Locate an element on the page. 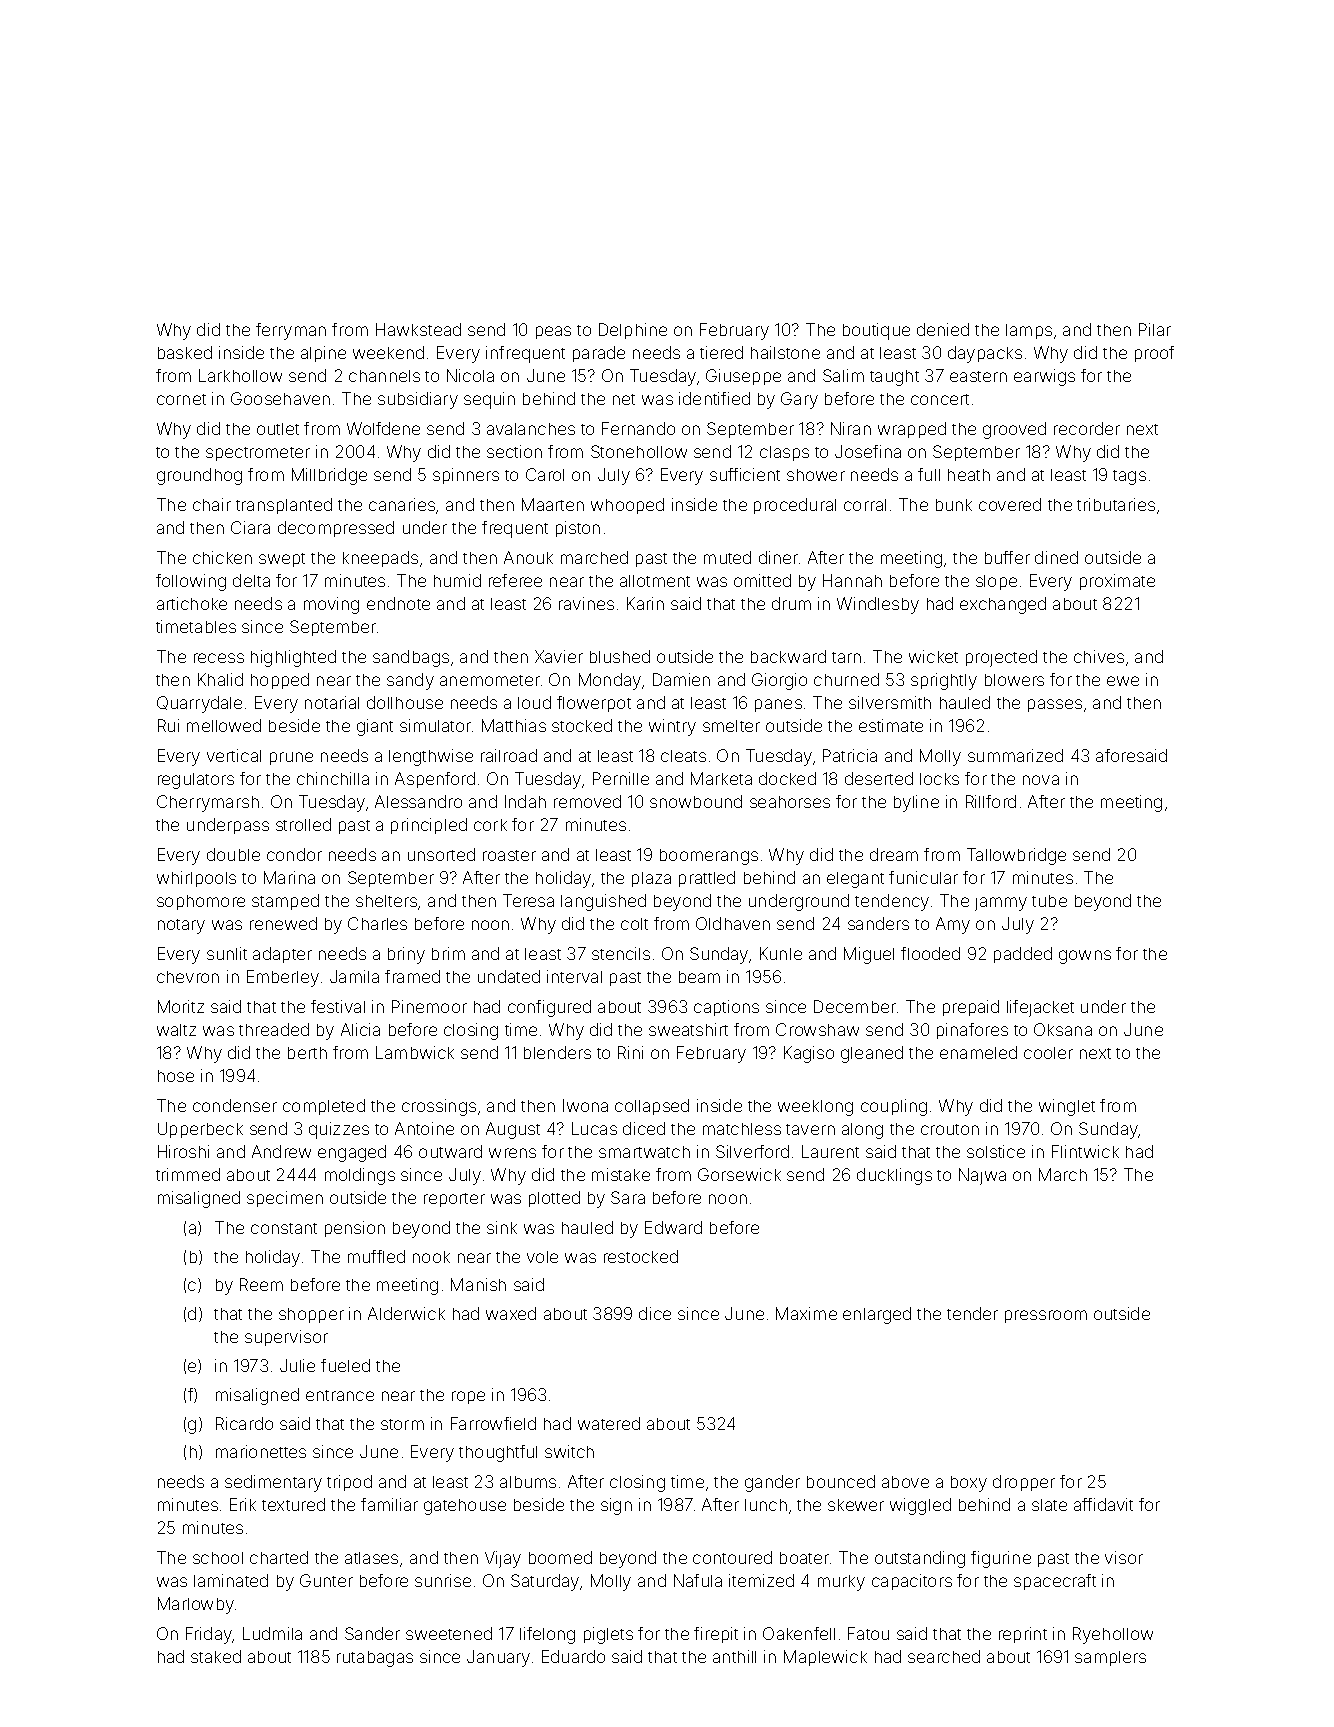 The height and width of the document is (1727, 1334). Julie is located at coordinates (297, 1365).
